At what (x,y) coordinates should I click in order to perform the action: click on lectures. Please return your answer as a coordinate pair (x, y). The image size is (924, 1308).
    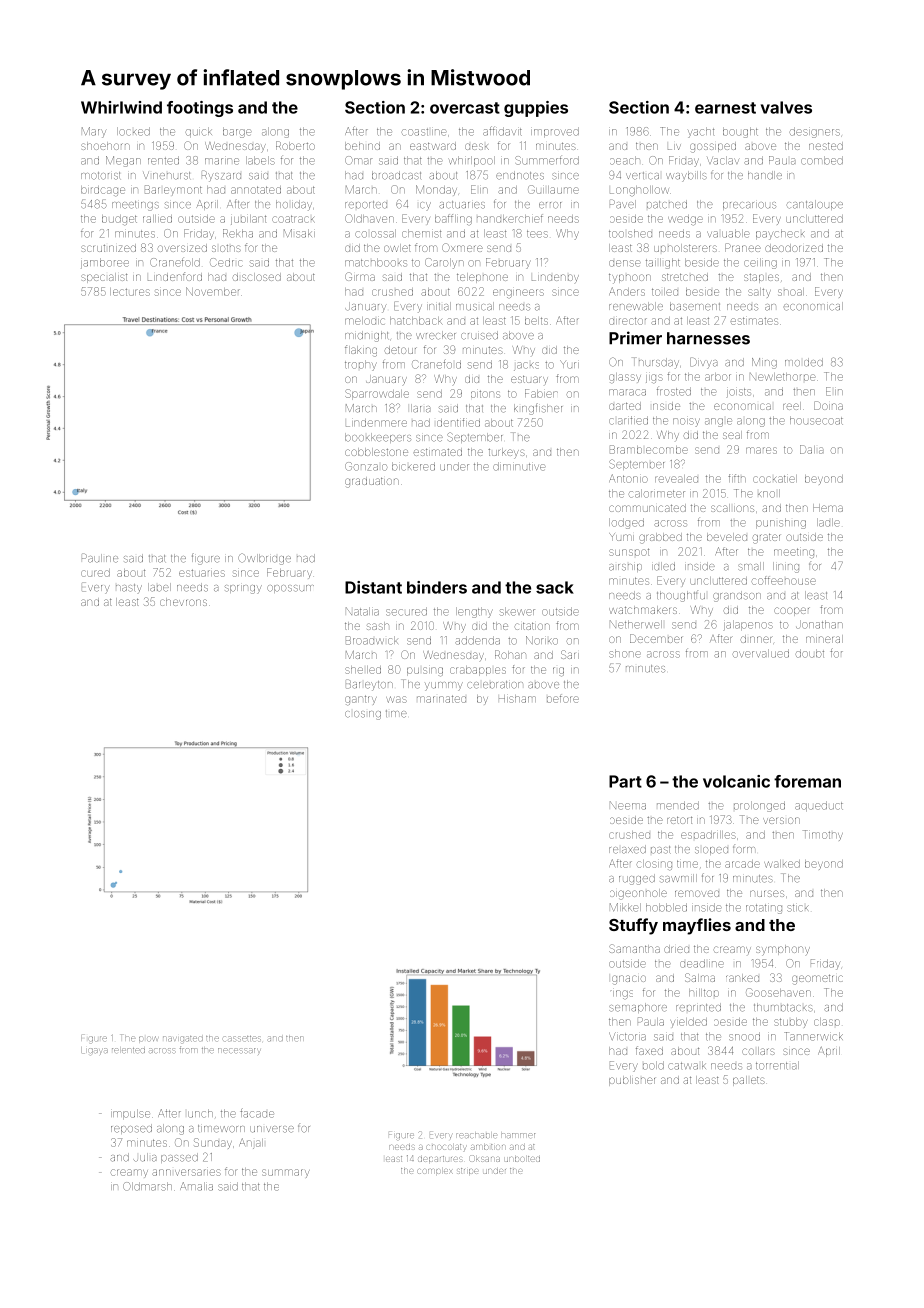
    Looking at the image, I should click on (130, 292).
